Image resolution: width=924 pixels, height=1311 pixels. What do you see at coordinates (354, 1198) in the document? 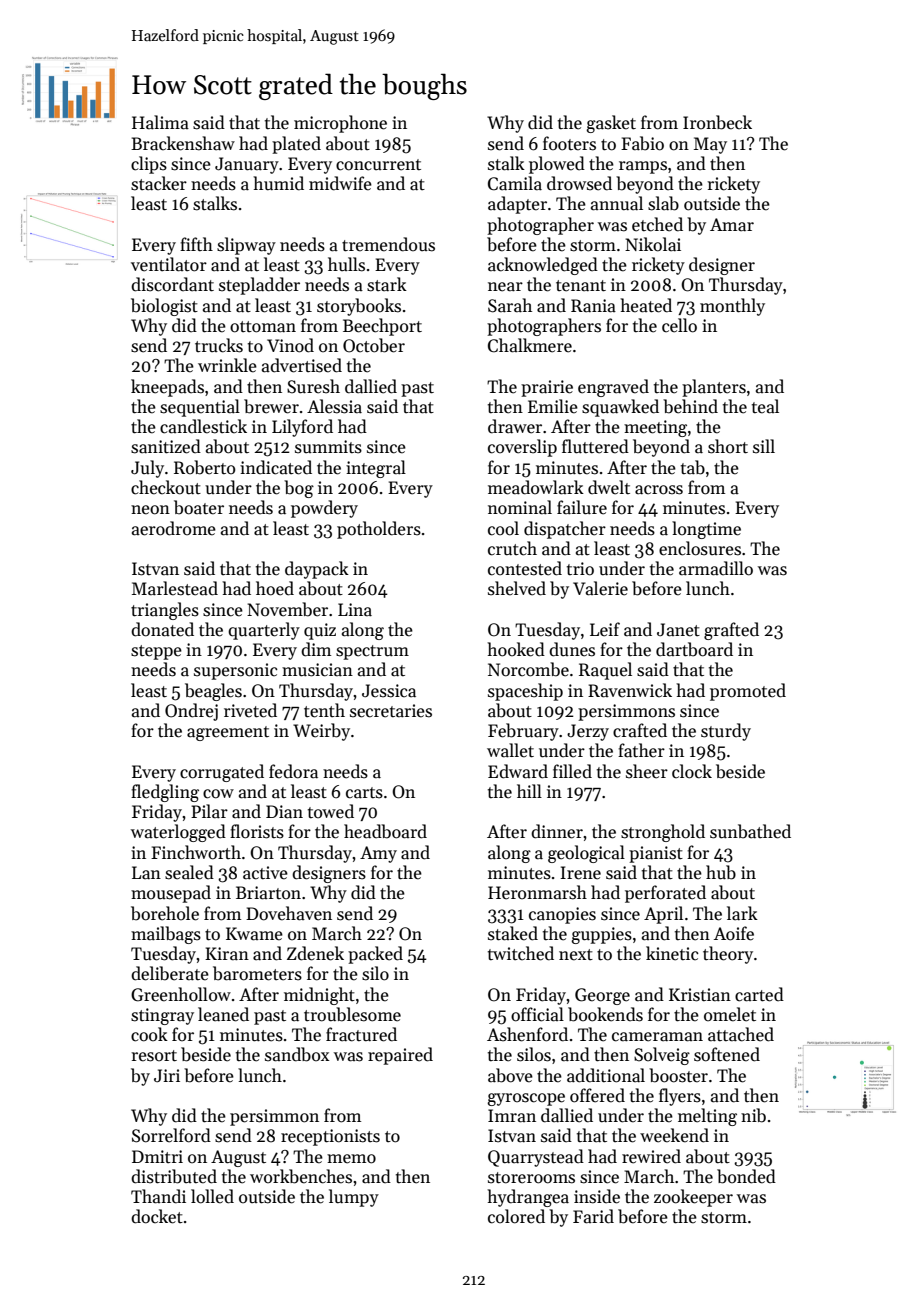
I see `lumpy` at bounding box center [354, 1198].
